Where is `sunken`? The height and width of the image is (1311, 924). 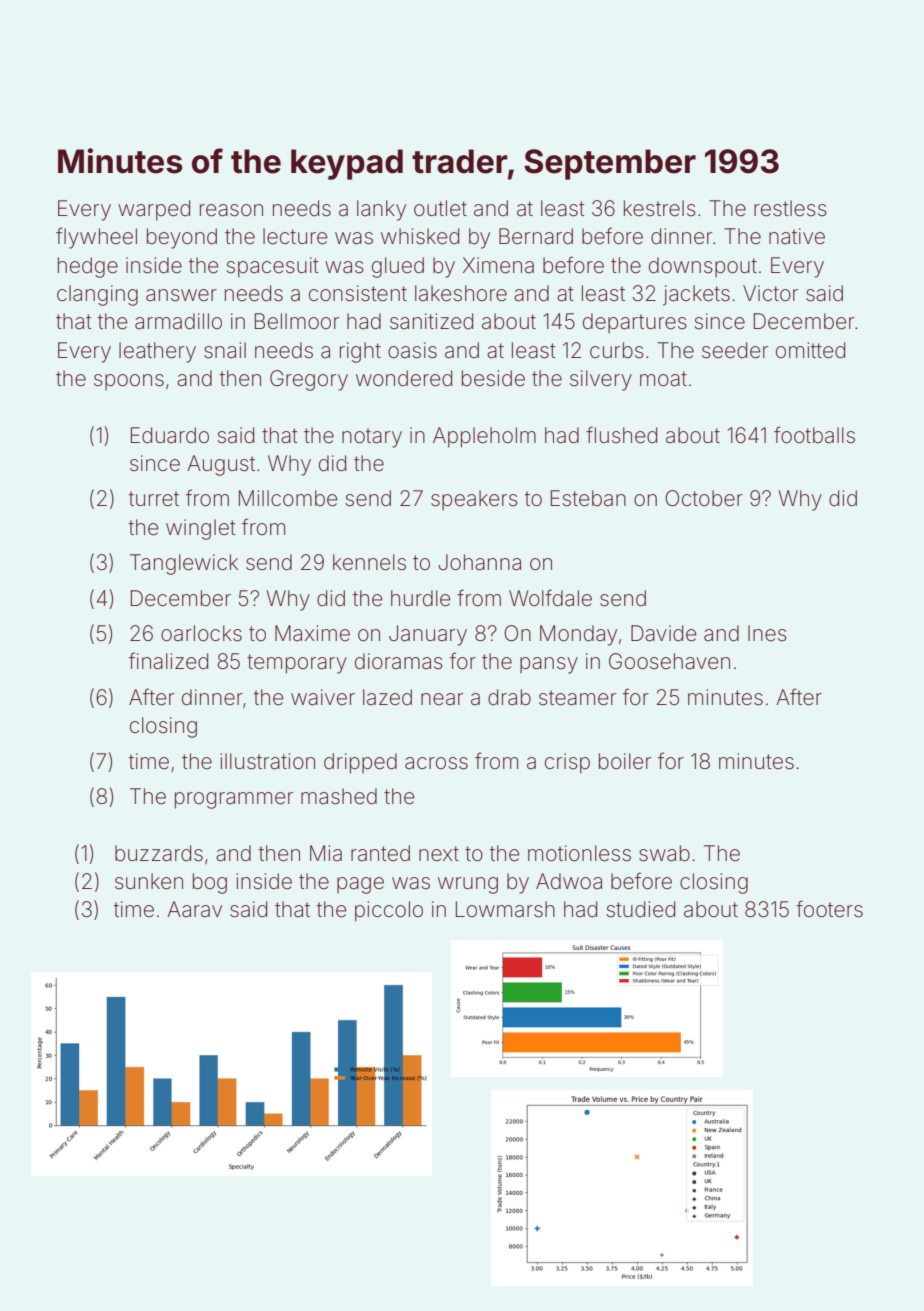
sunken is located at coordinates (149, 881).
